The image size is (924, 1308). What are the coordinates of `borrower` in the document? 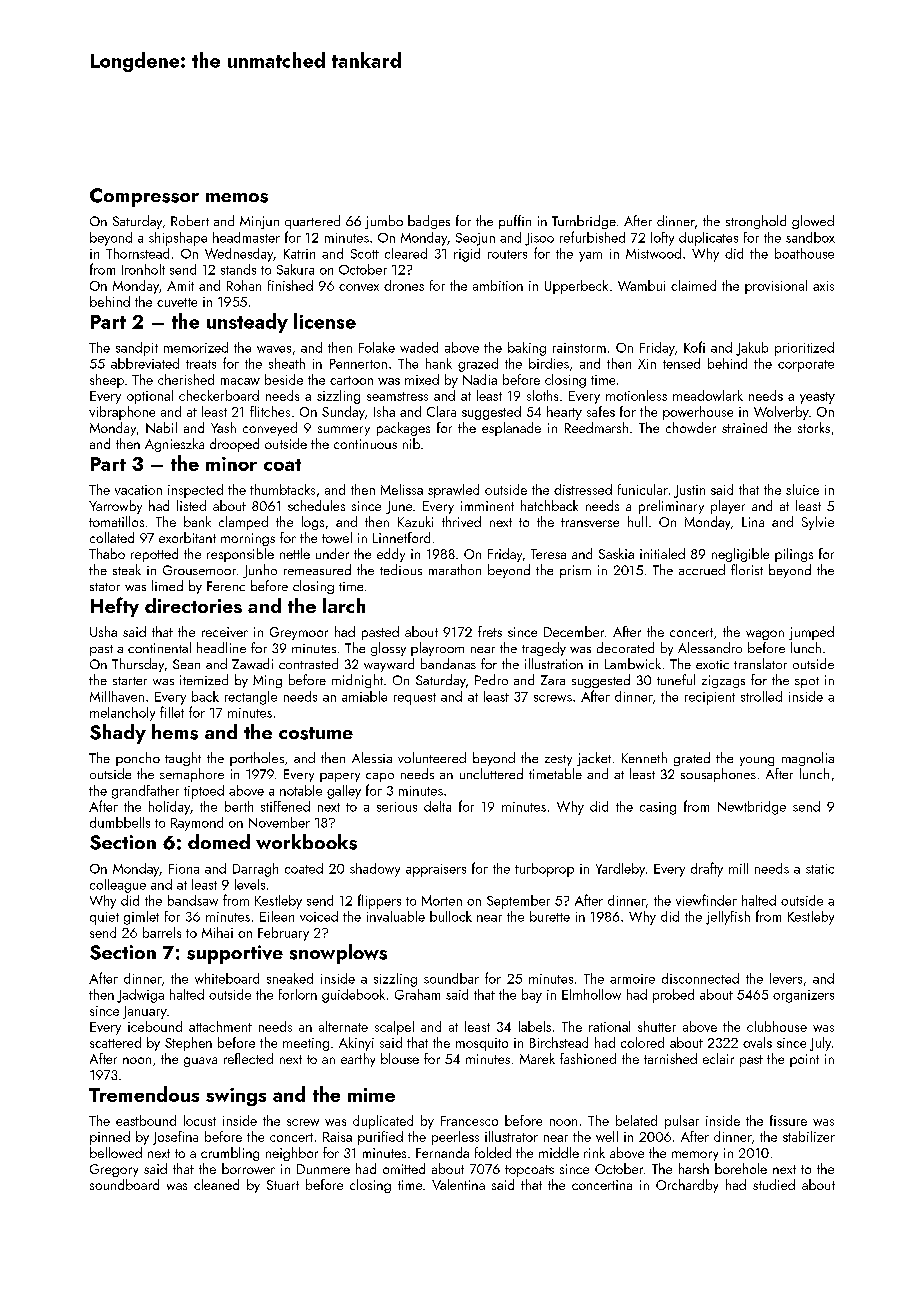 It's located at (248, 1168).
